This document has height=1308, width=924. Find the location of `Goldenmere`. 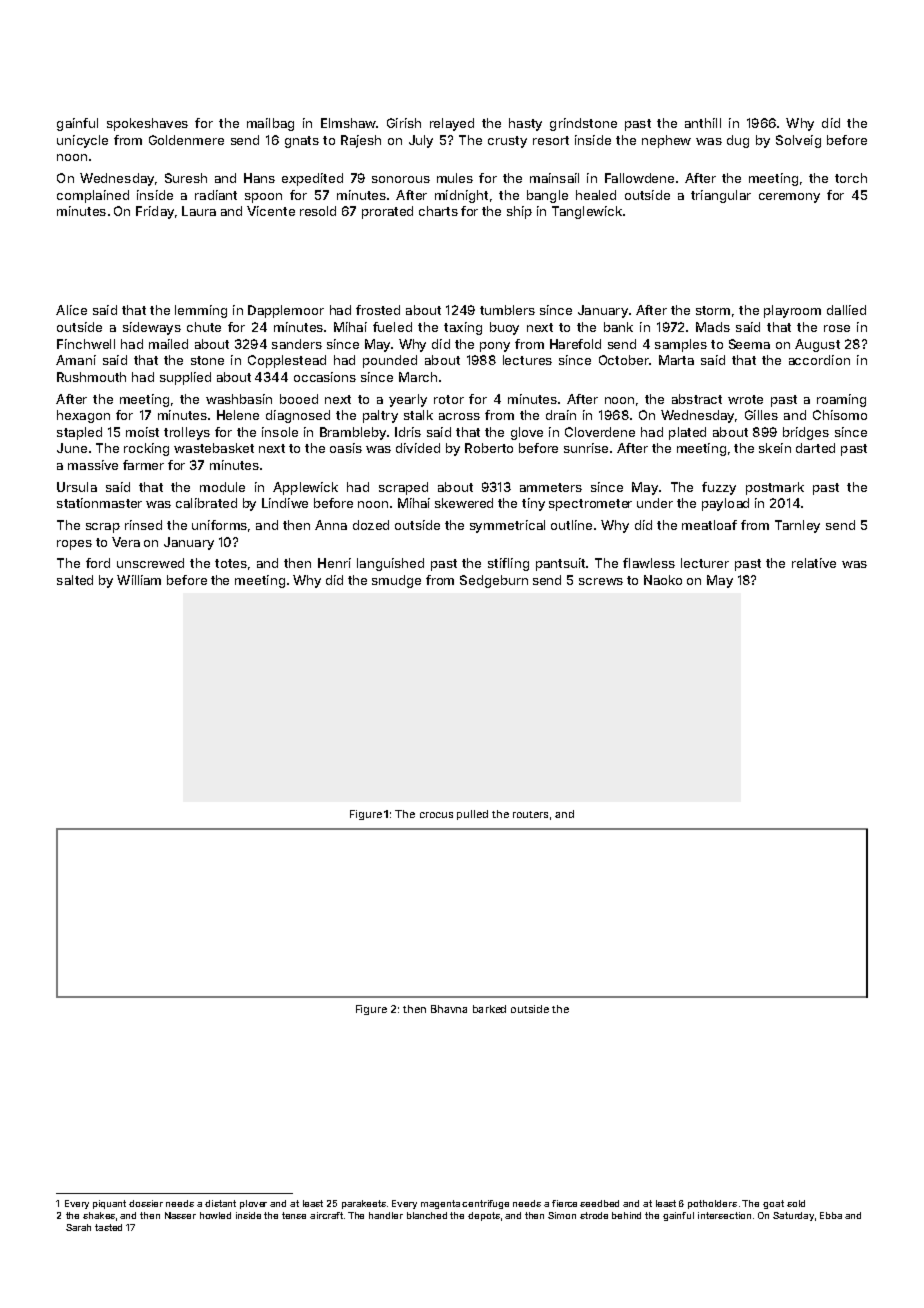

Goldenmere is located at coordinates (186, 140).
